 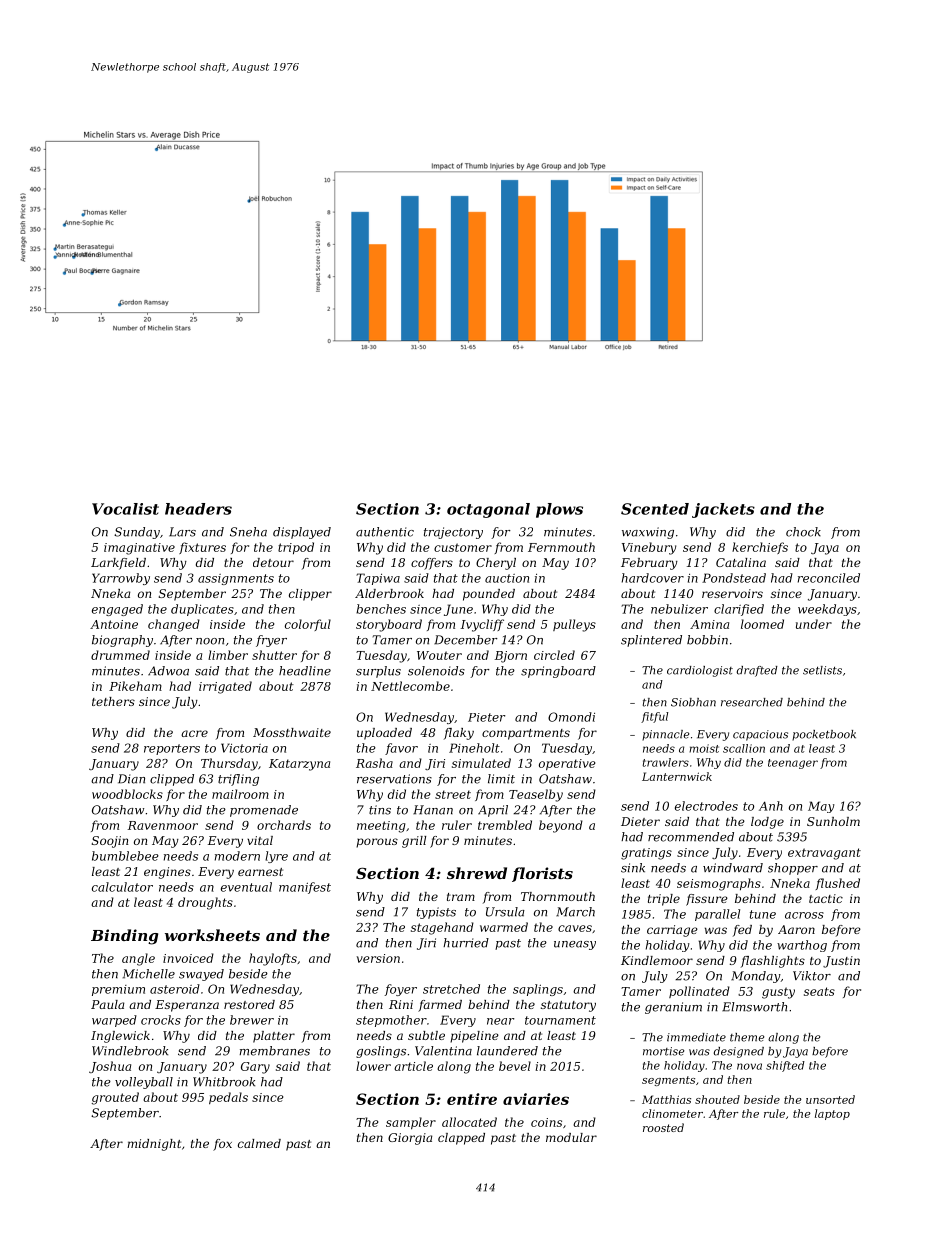 What do you see at coordinates (212, 935) in the screenshot?
I see `worksheets` at bounding box center [212, 935].
